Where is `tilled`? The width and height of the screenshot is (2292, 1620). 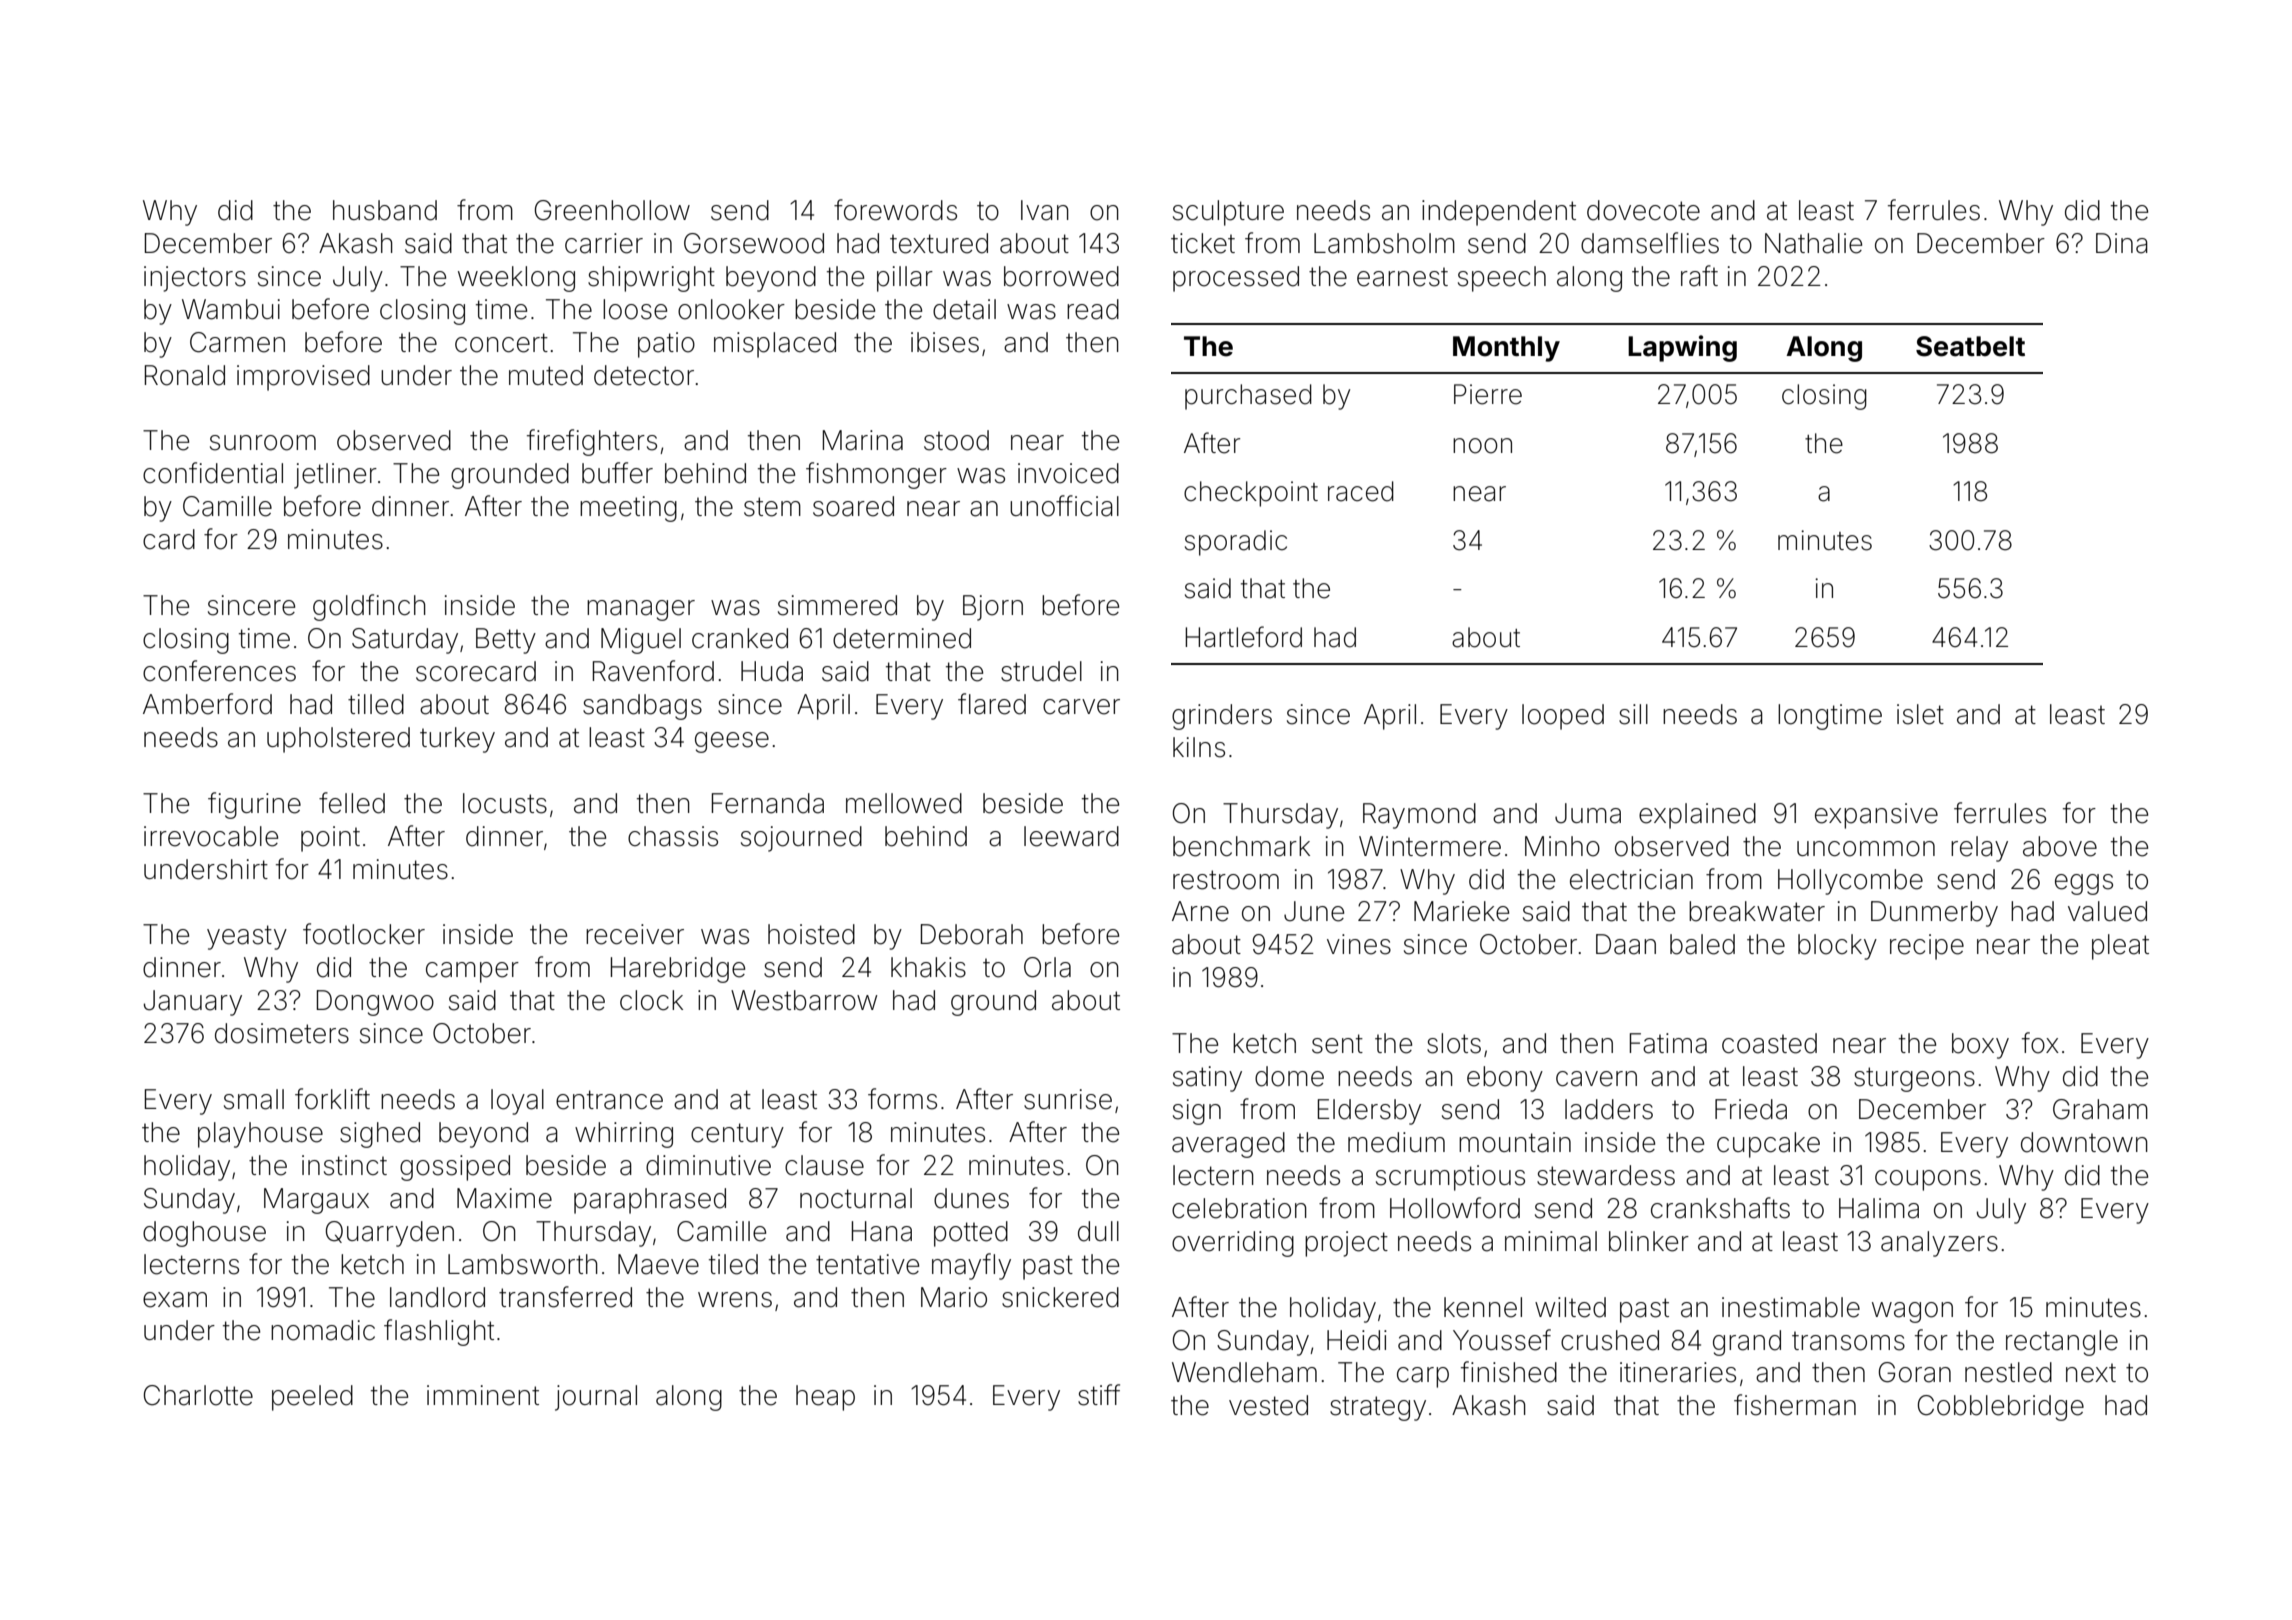 tilled is located at coordinates (376, 704).
